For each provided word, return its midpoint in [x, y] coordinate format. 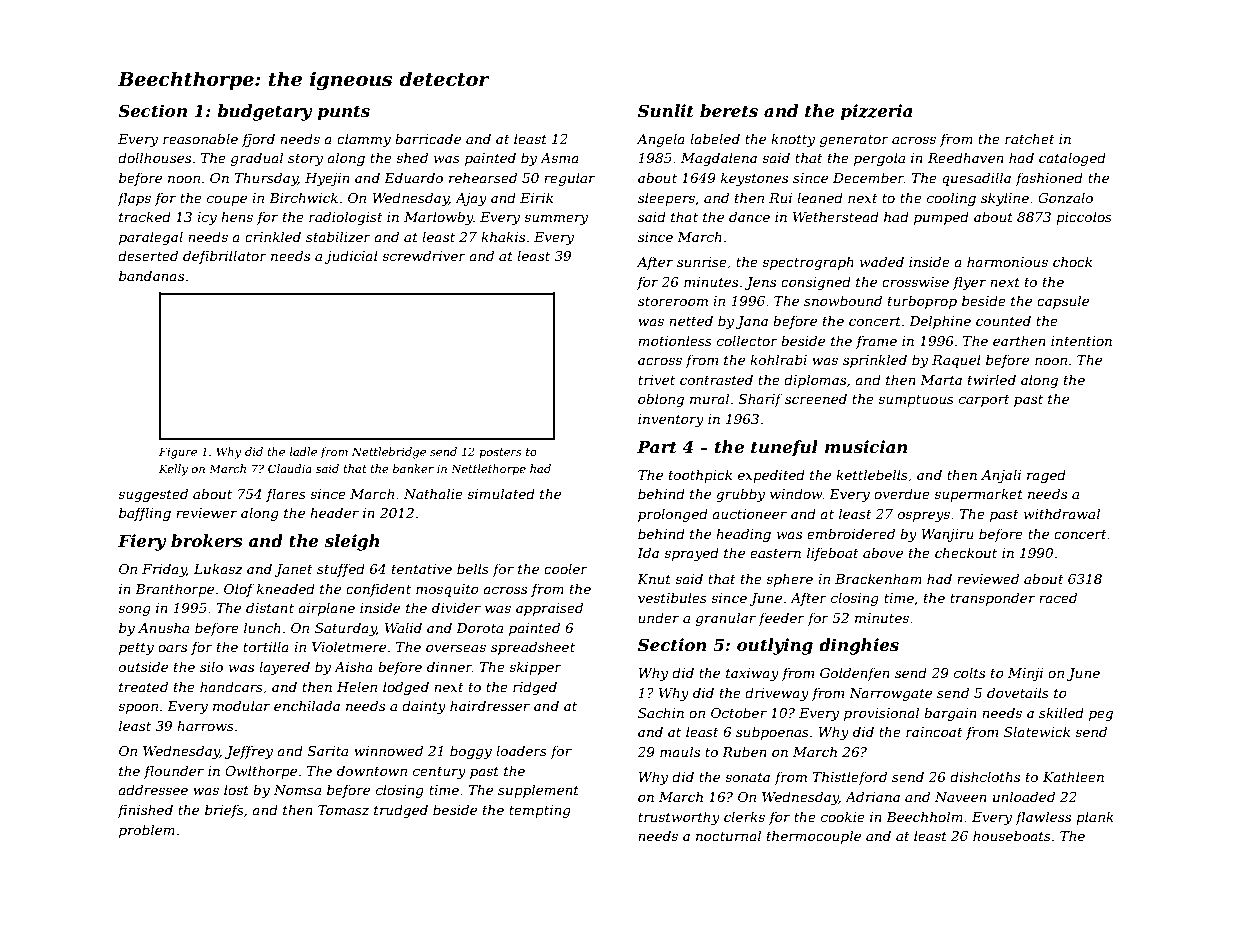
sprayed [691, 554]
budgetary [264, 112]
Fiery [142, 542]
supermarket [978, 495]
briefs [224, 811]
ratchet [1030, 138]
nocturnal [728, 835]
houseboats [1012, 835]
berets [729, 110]
